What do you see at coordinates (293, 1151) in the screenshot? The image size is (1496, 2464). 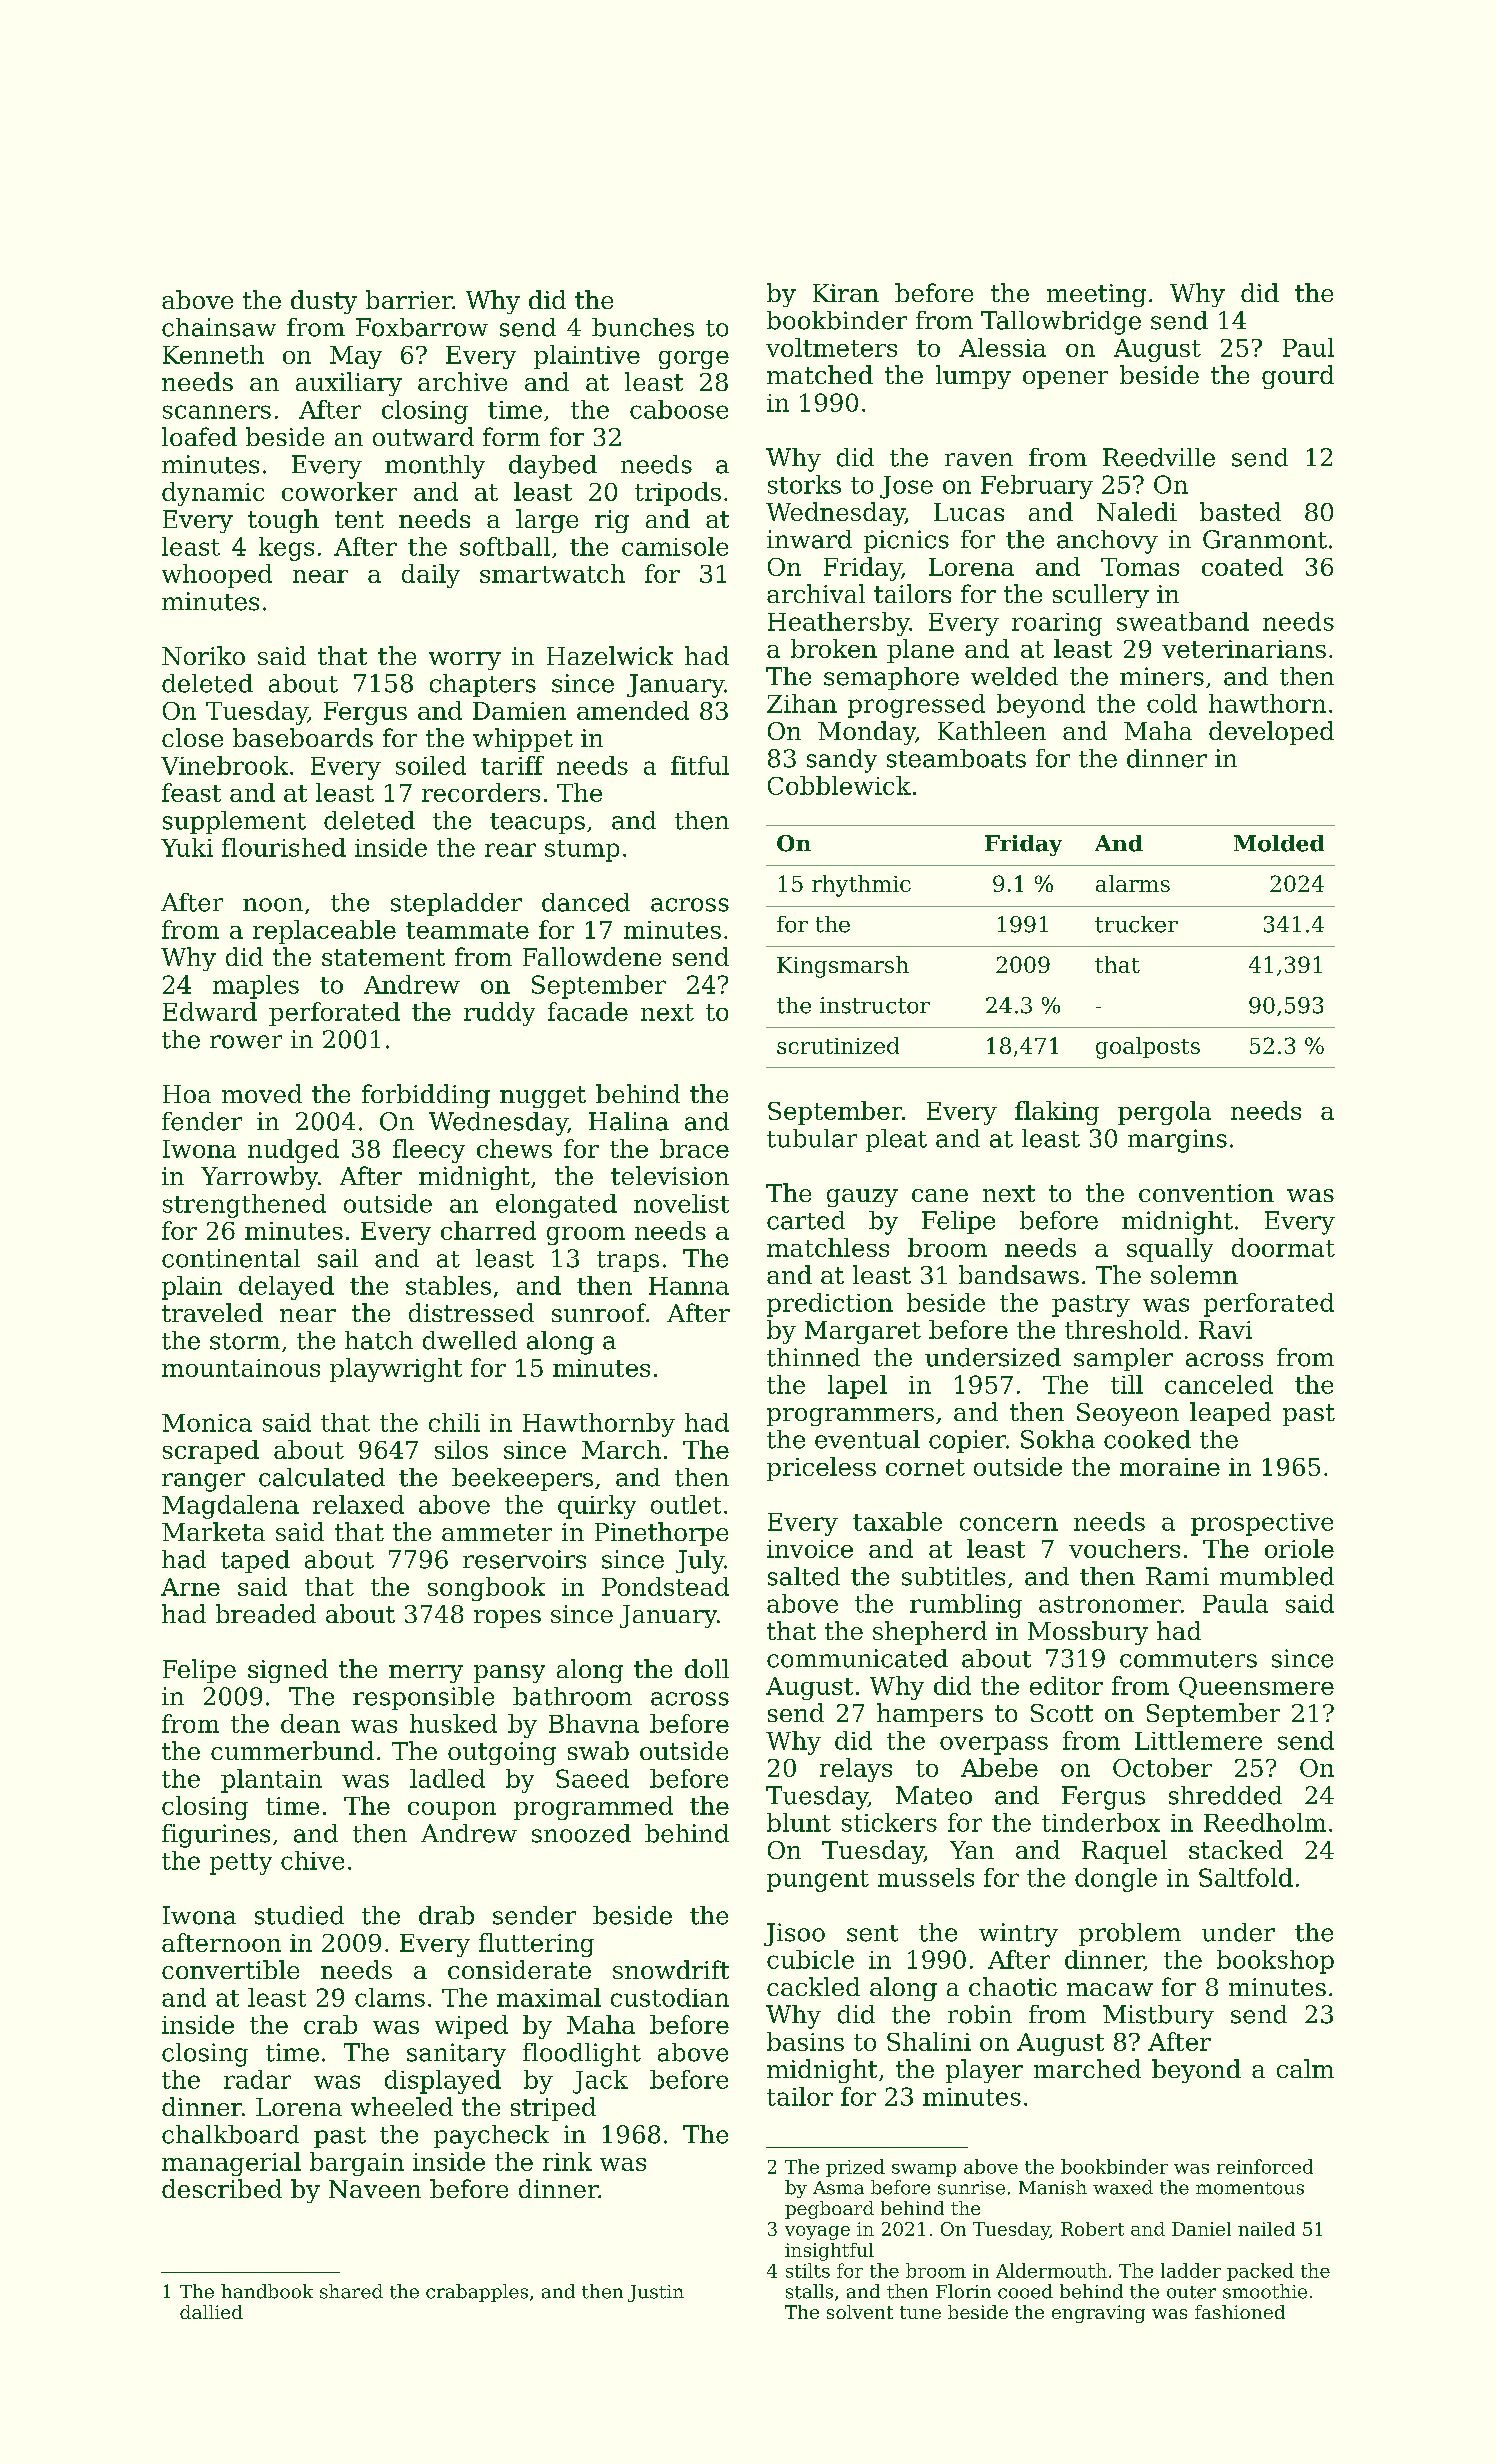 I see `nudged` at bounding box center [293, 1151].
